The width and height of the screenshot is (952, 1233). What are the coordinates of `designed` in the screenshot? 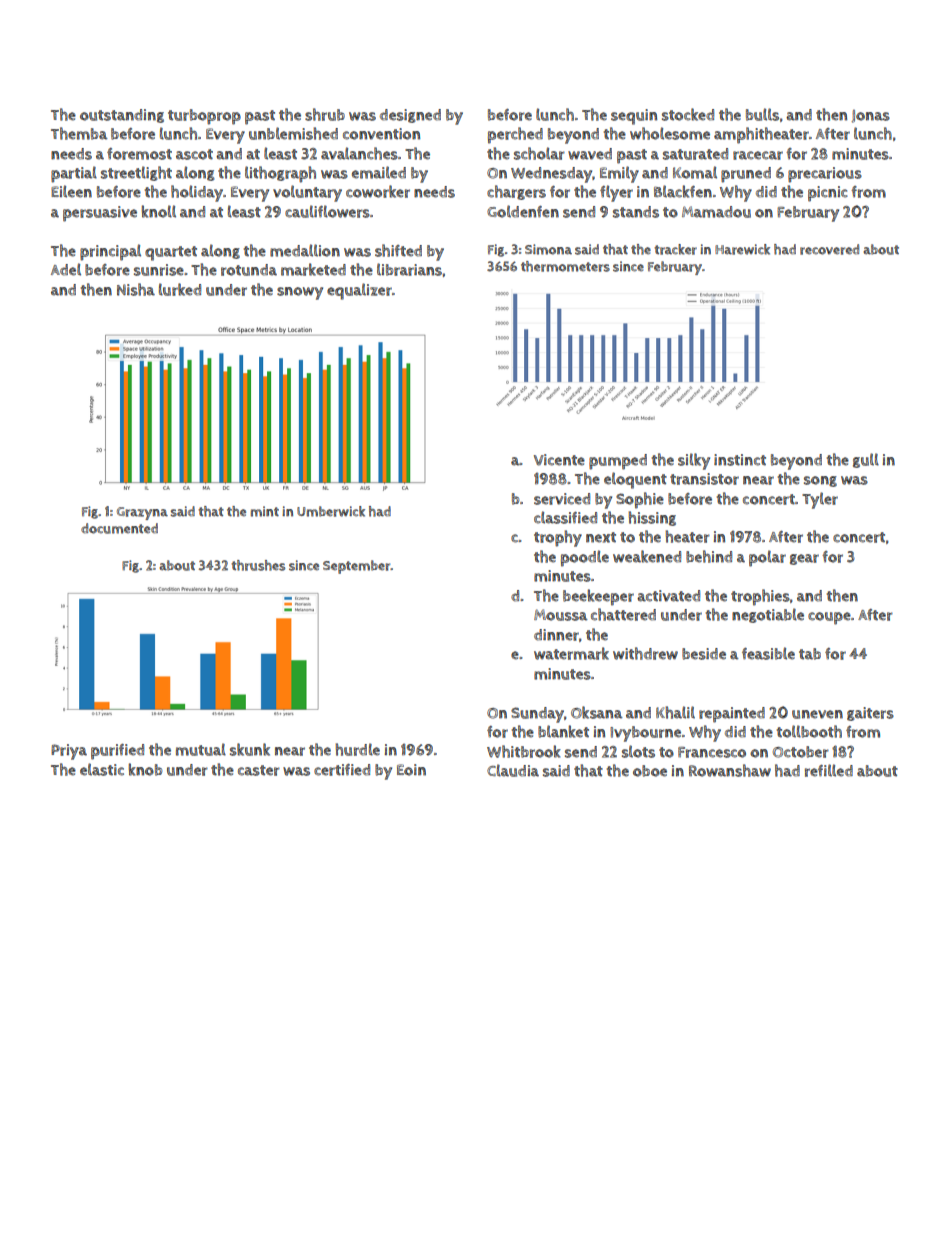 It's located at (410, 116).
